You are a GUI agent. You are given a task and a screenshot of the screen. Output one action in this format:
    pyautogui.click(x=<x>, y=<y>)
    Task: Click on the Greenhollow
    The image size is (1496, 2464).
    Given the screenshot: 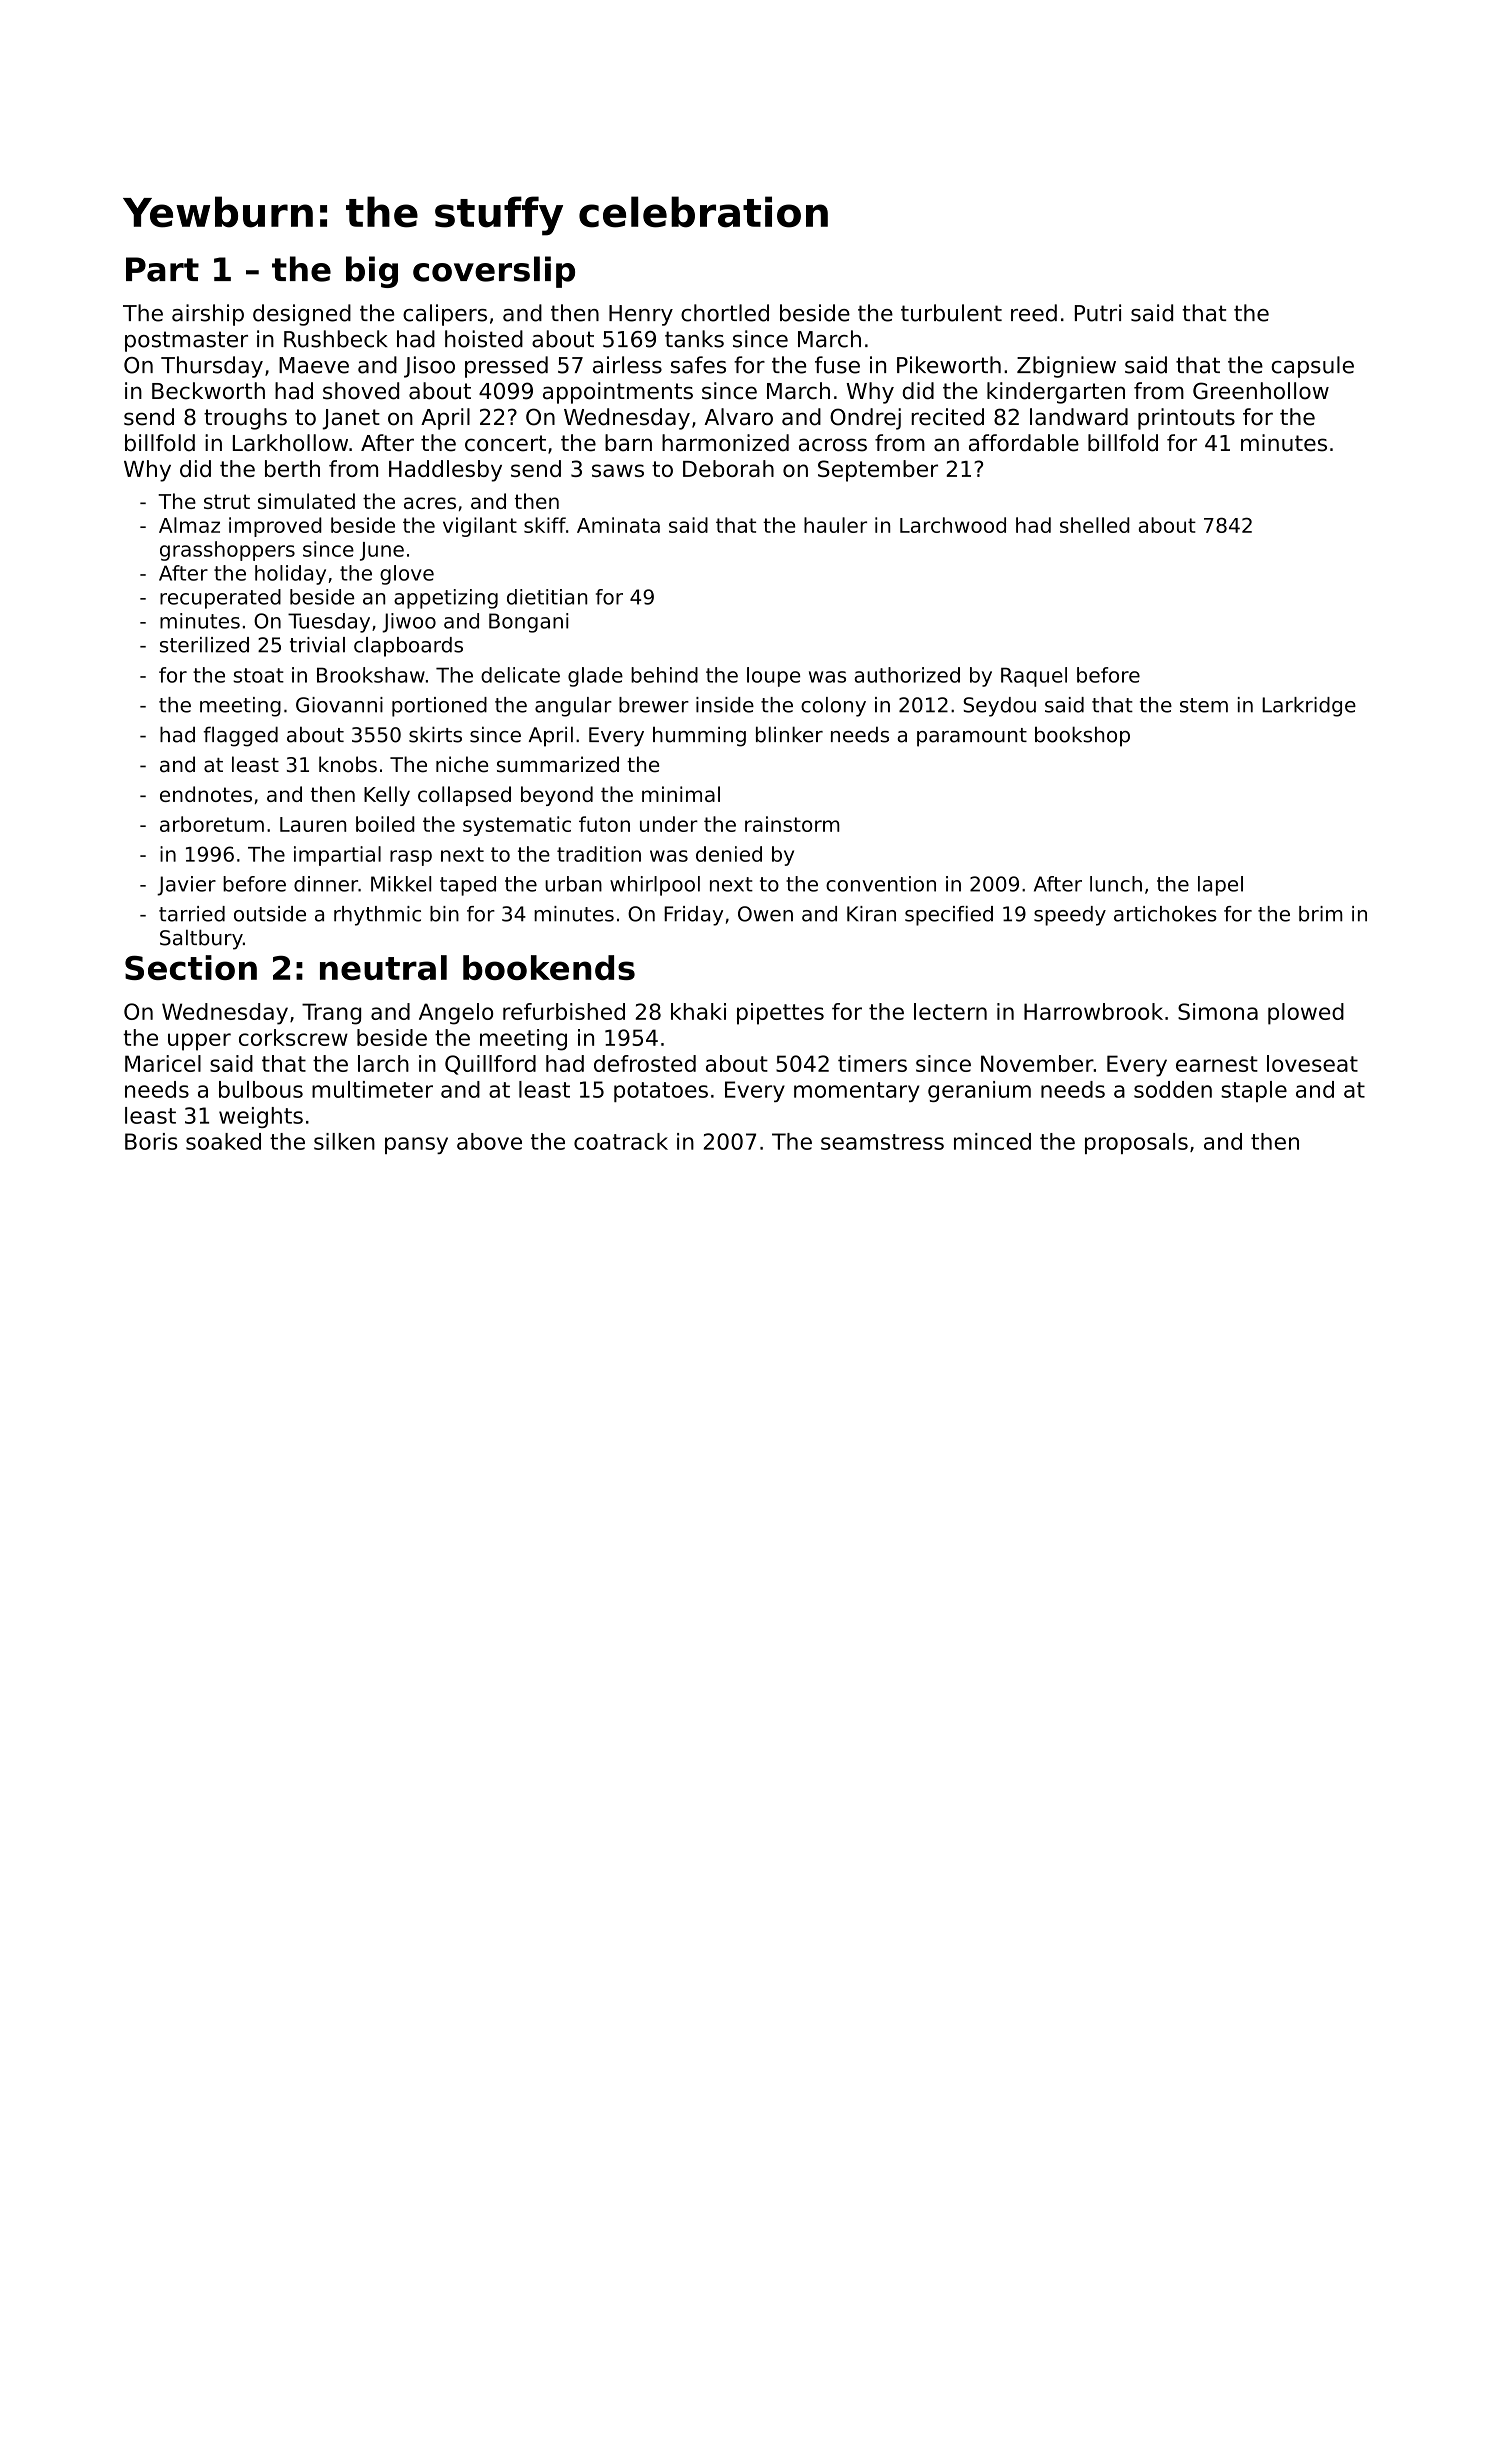 What is the action you would take?
    pyautogui.click(x=1261, y=391)
